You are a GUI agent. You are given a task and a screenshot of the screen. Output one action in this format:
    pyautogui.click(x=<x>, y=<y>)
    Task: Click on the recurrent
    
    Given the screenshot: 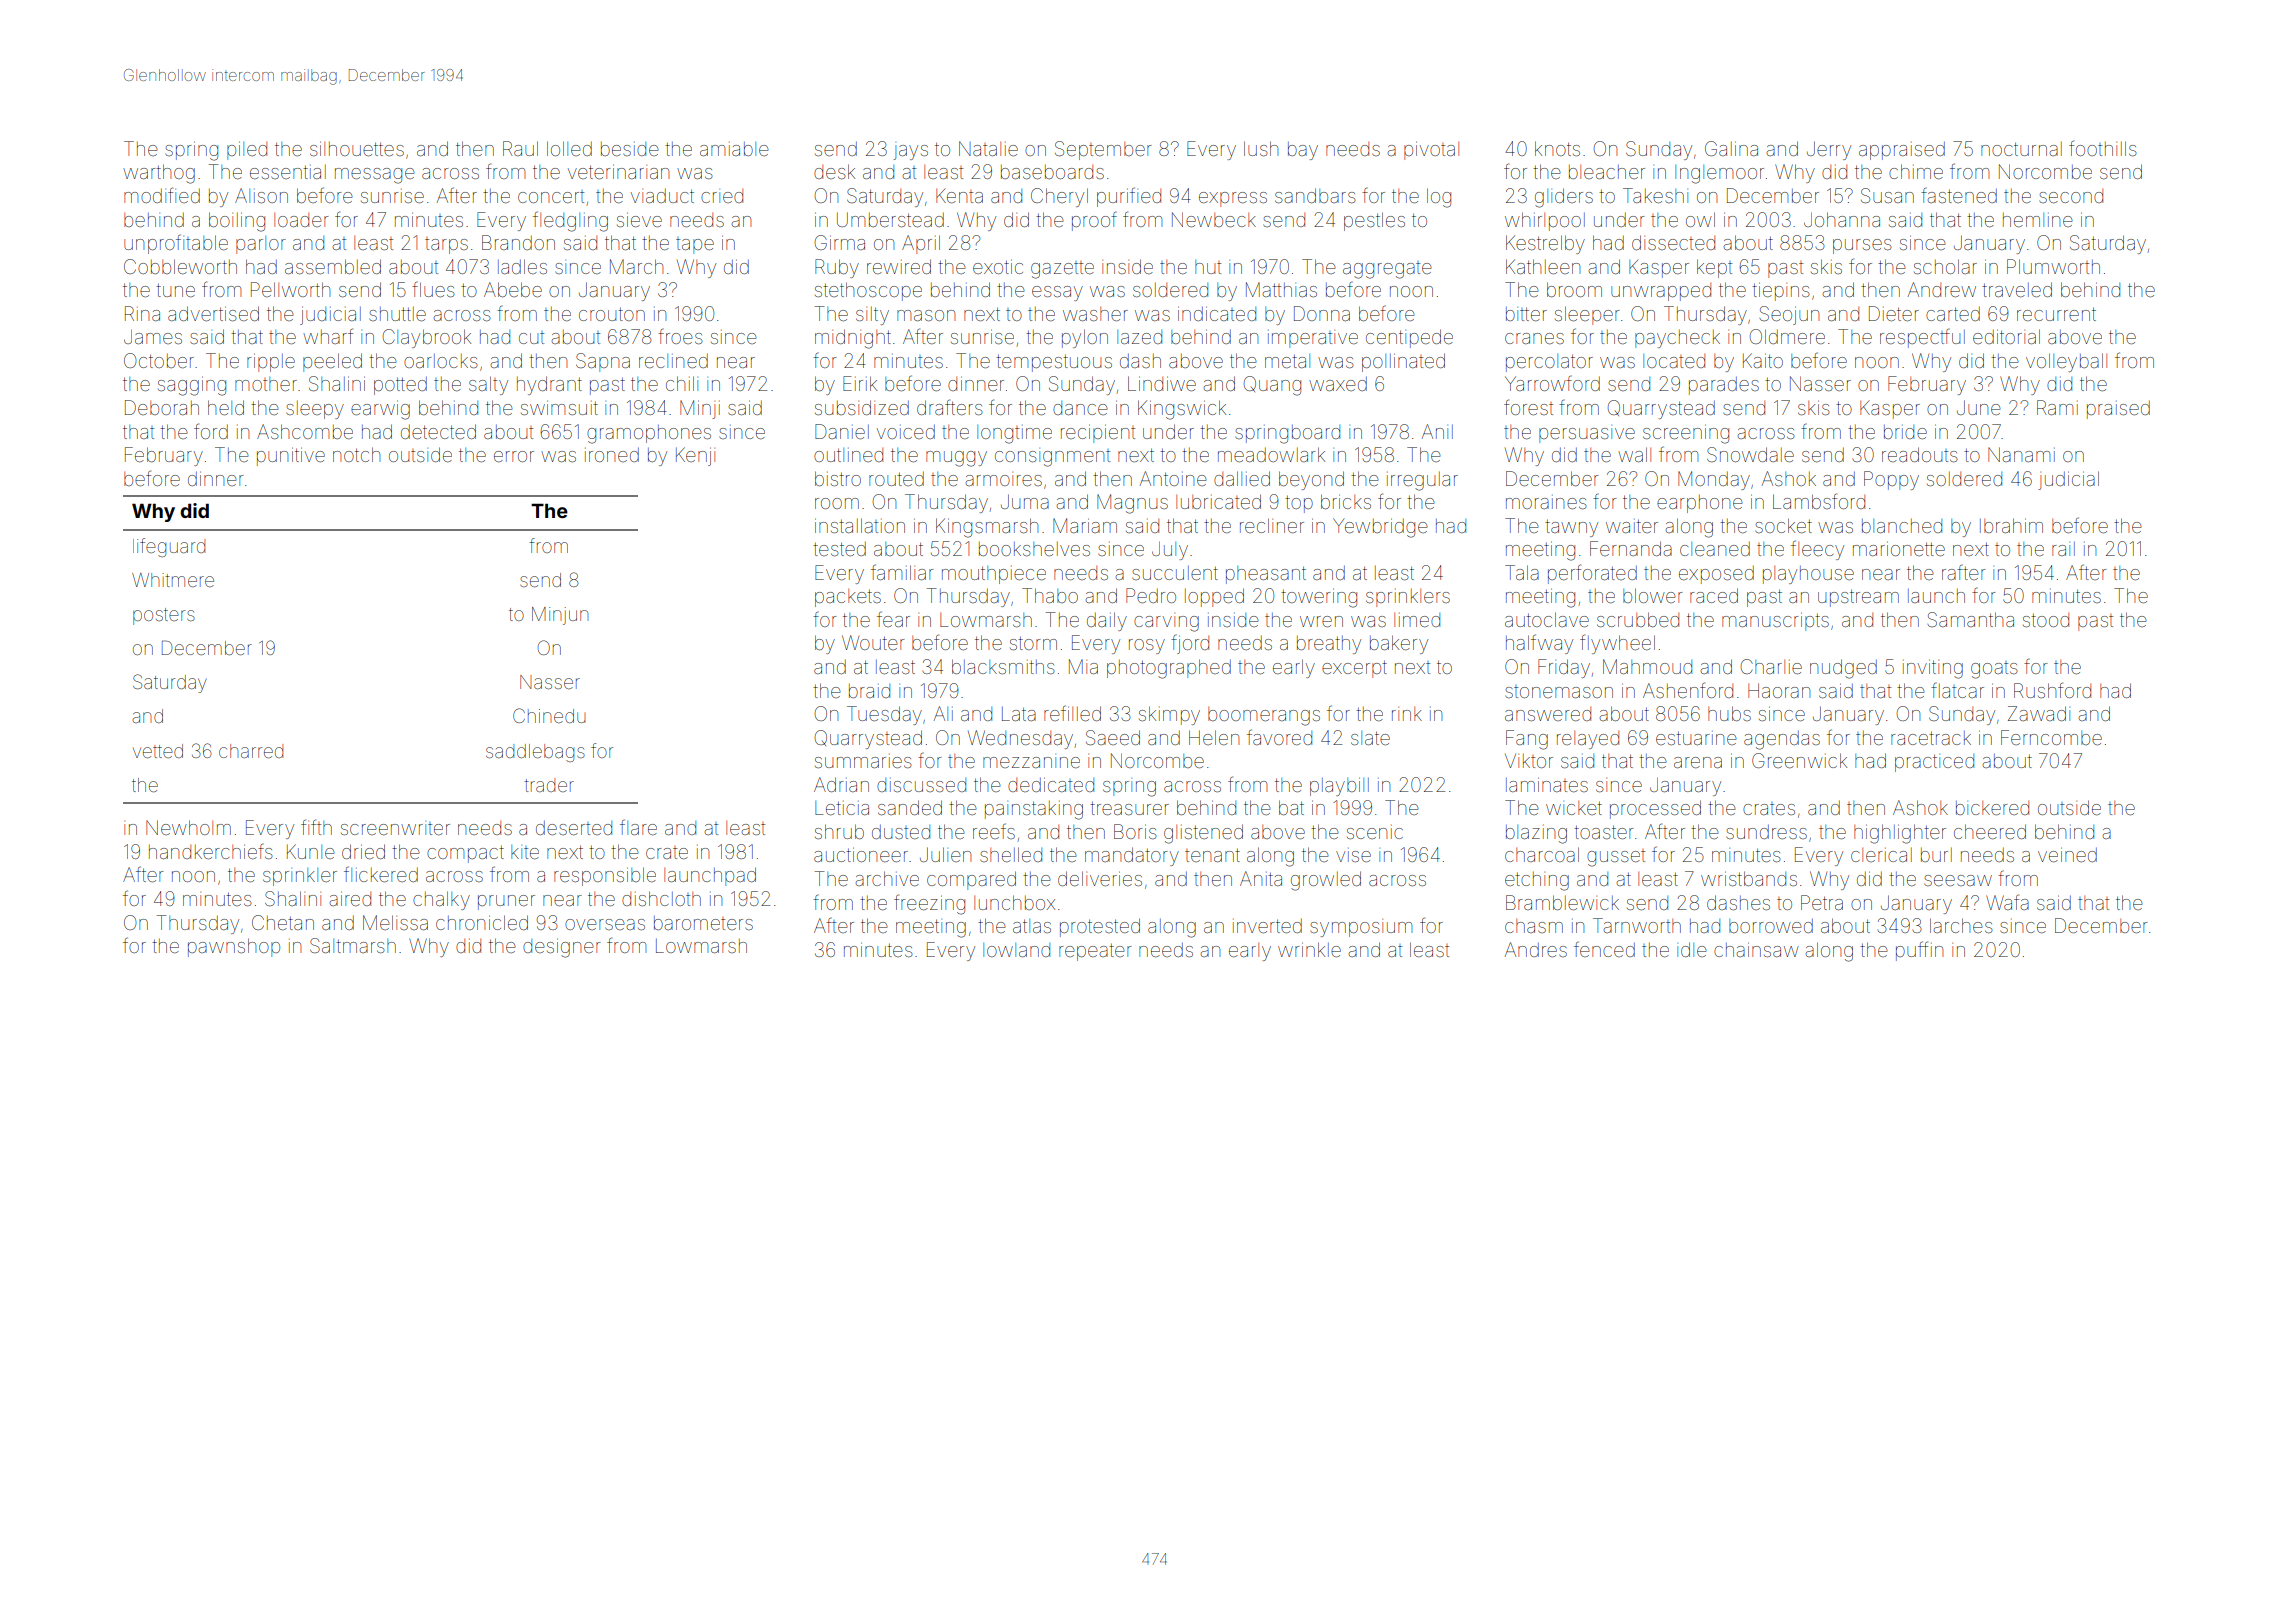 What is the action you would take?
    pyautogui.click(x=2056, y=314)
